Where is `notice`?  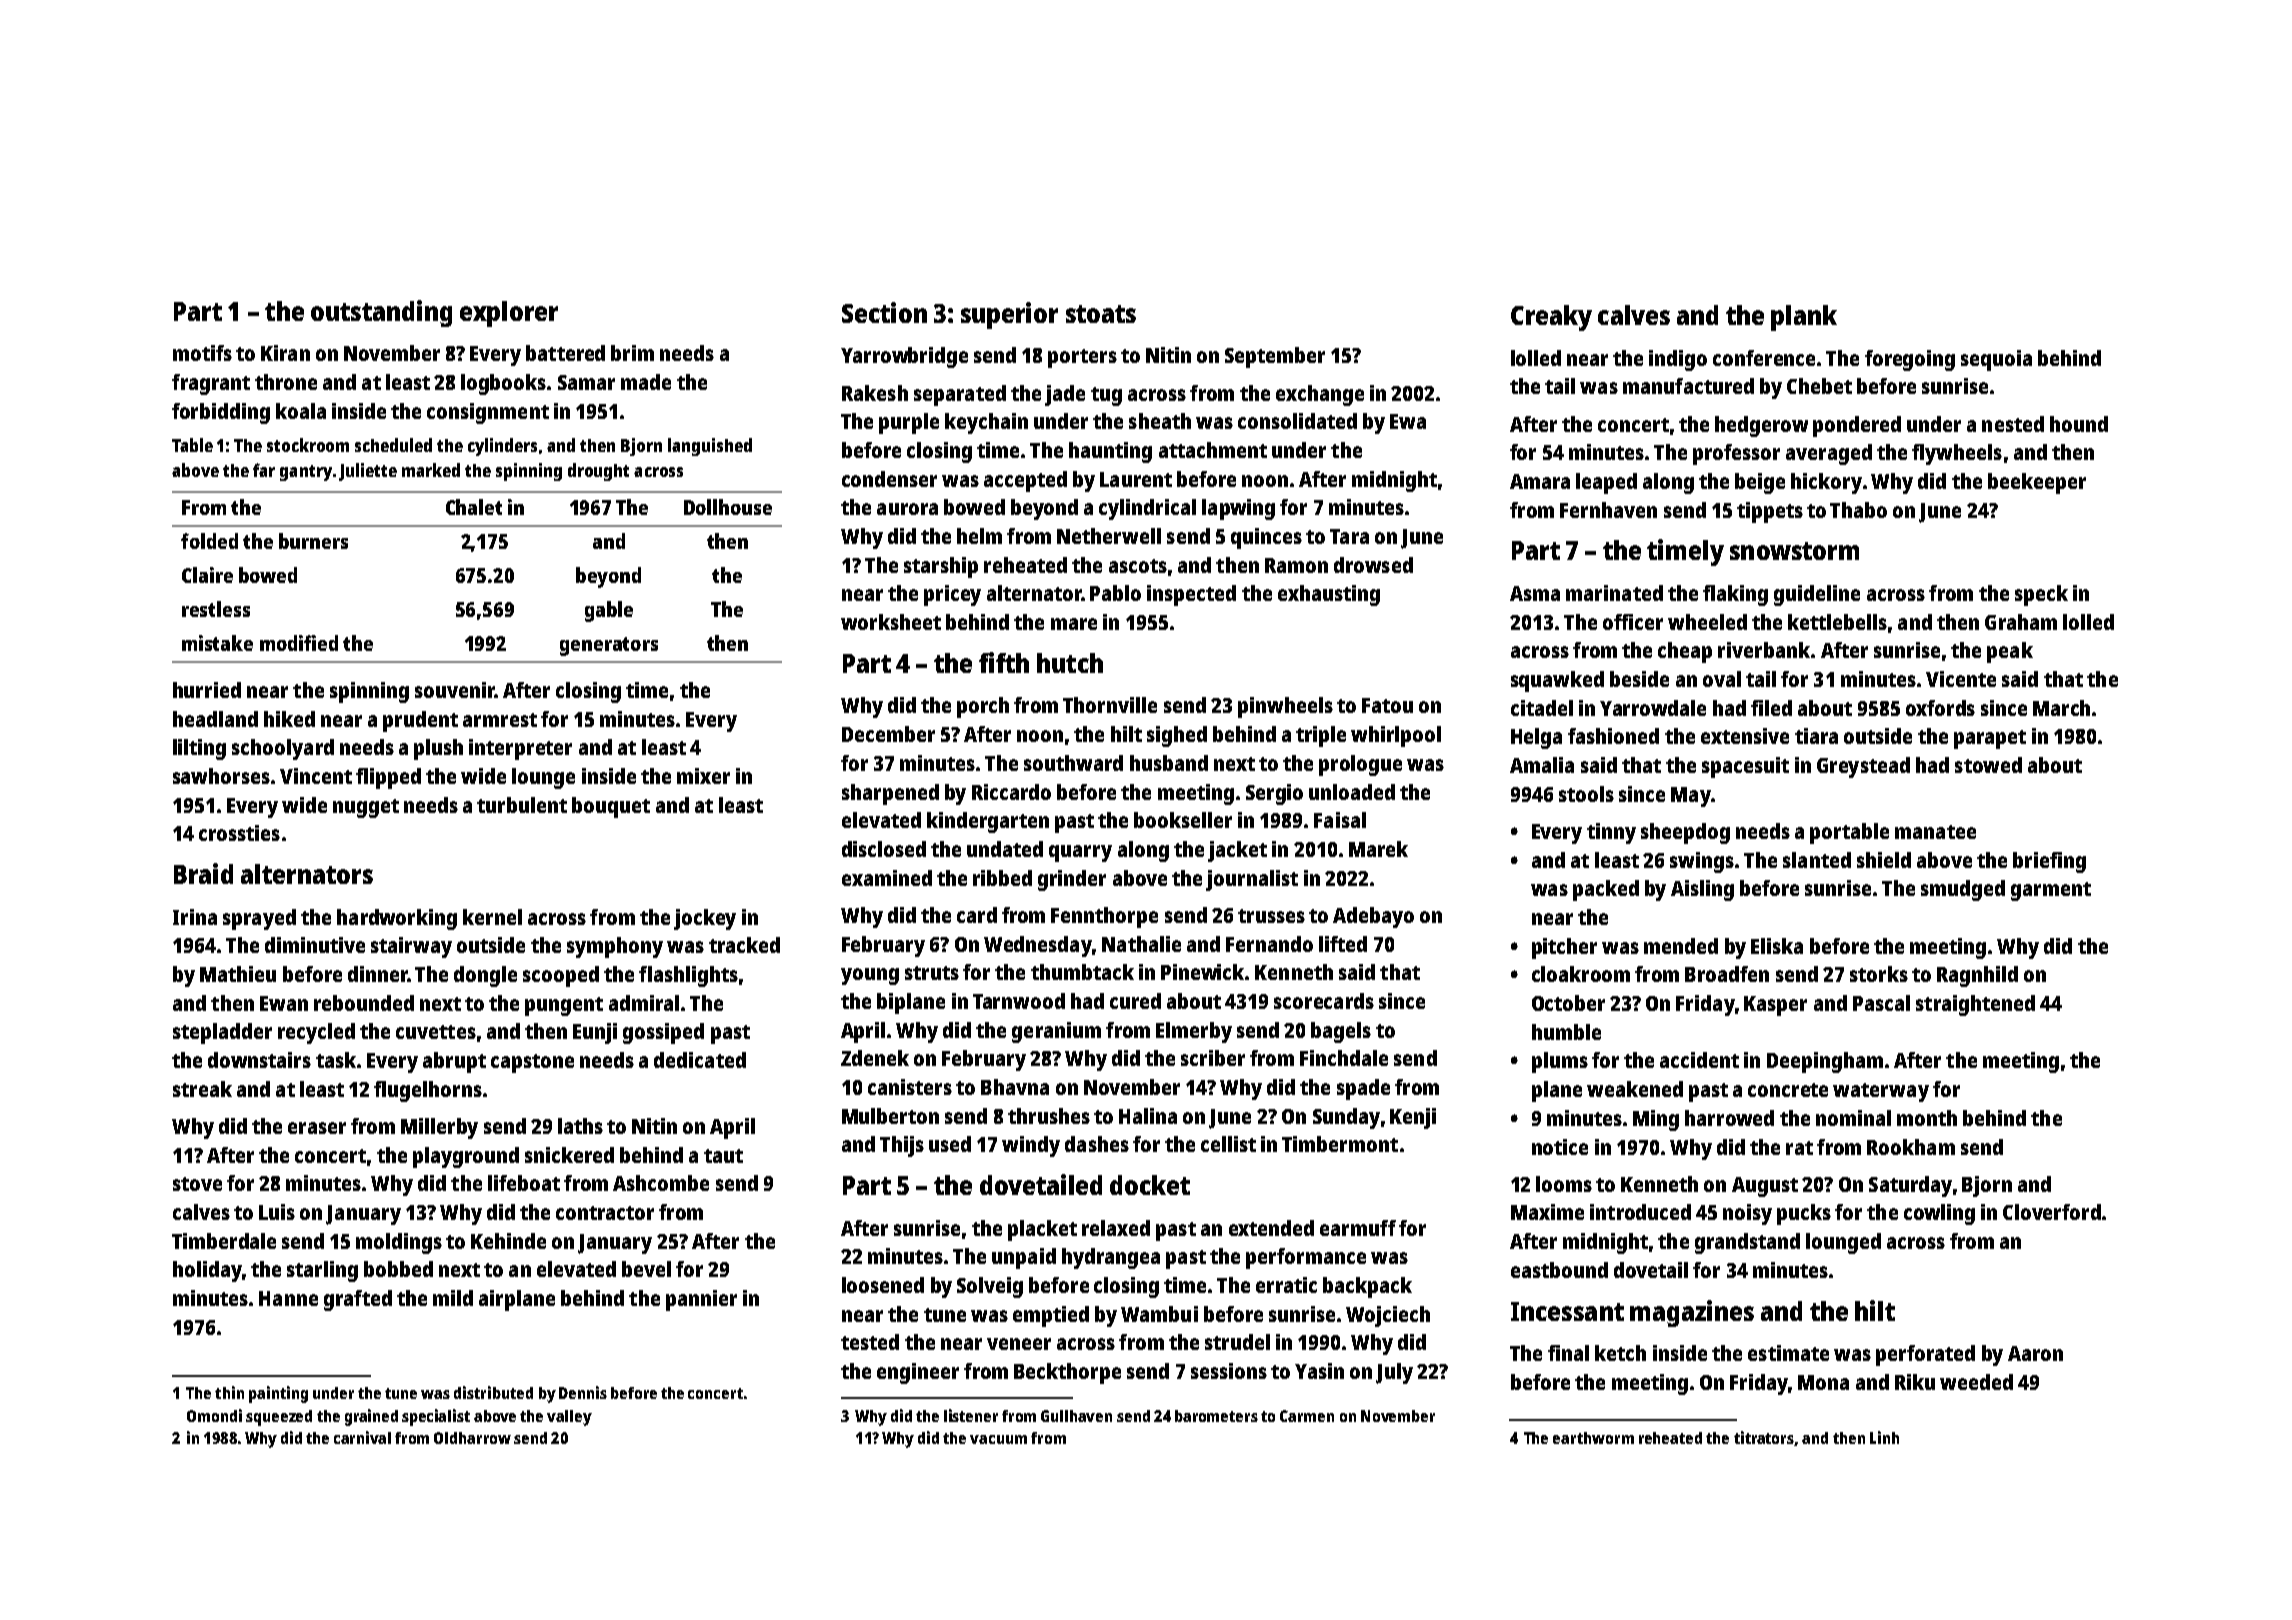 notice is located at coordinates (1560, 1147).
